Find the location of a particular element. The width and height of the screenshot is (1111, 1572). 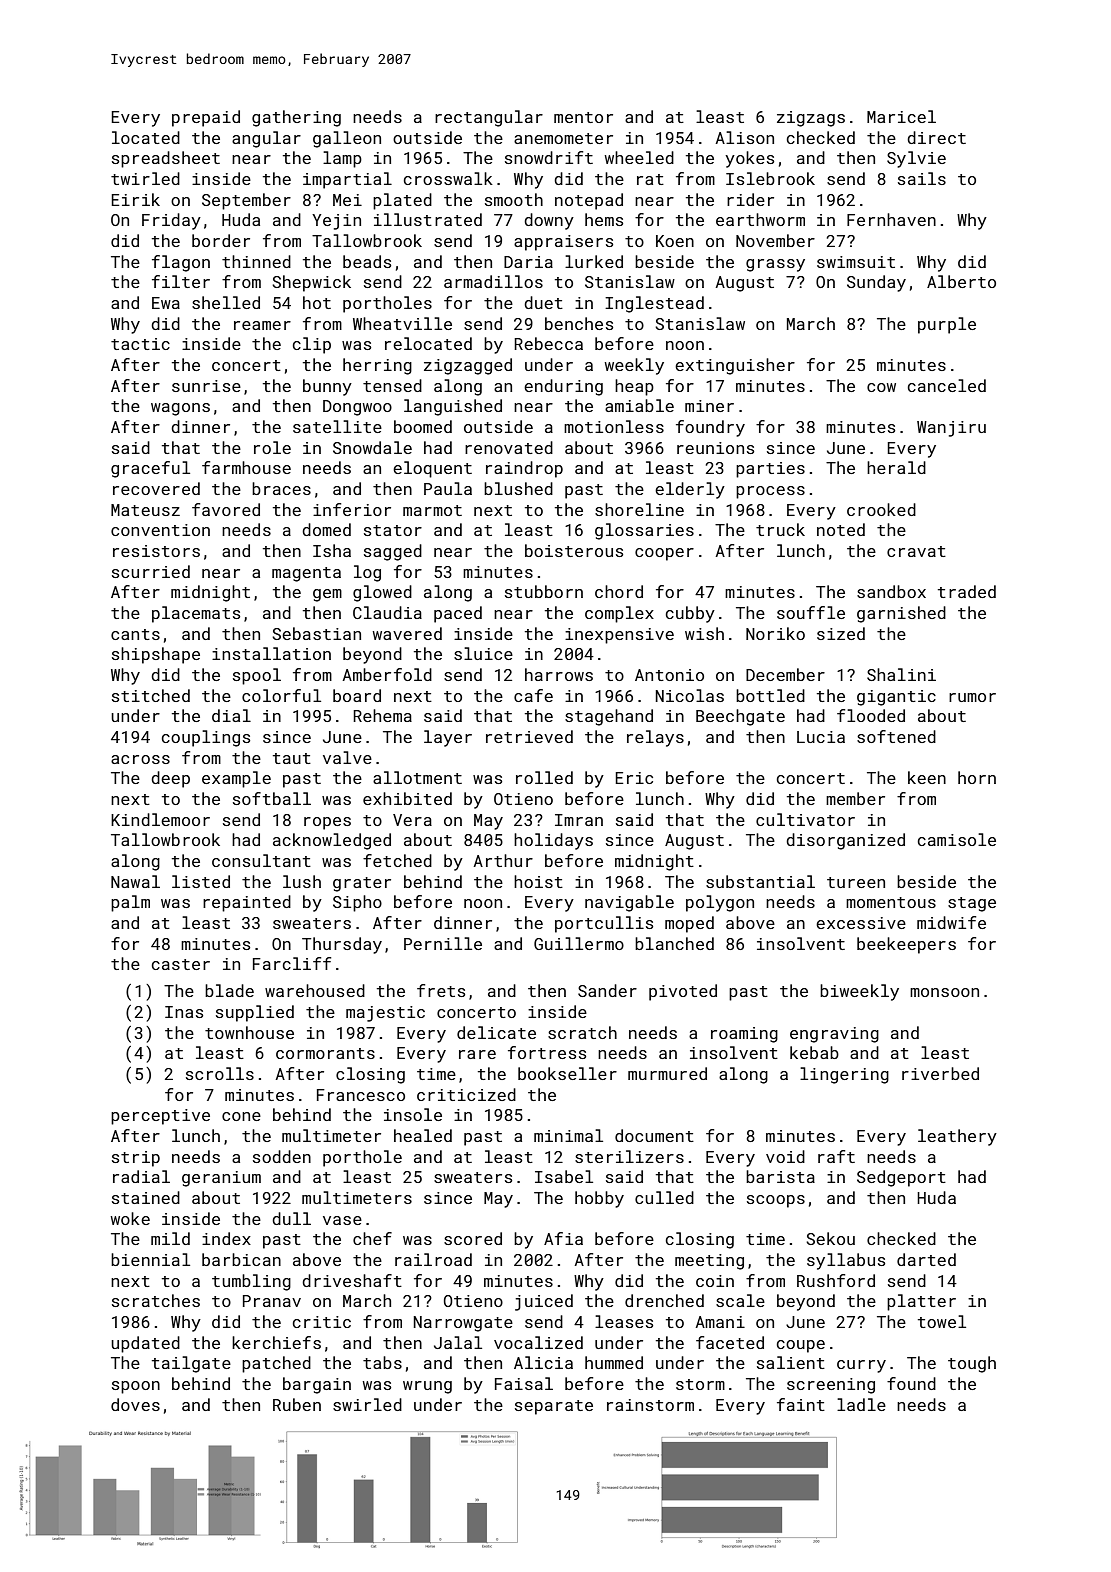

smooth is located at coordinates (514, 199).
